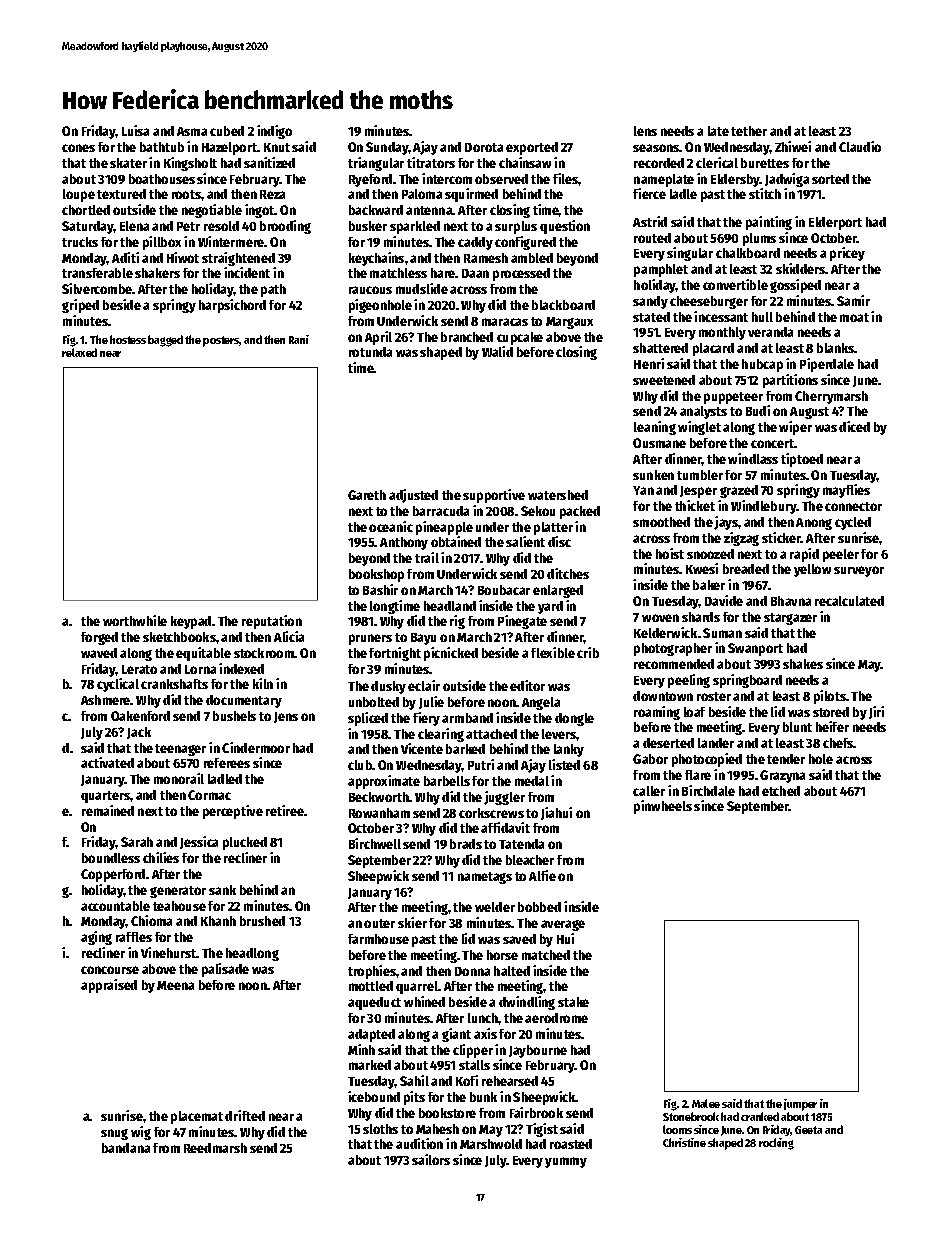 The width and height of the screenshot is (952, 1233). I want to click on forged, so click(99, 638).
